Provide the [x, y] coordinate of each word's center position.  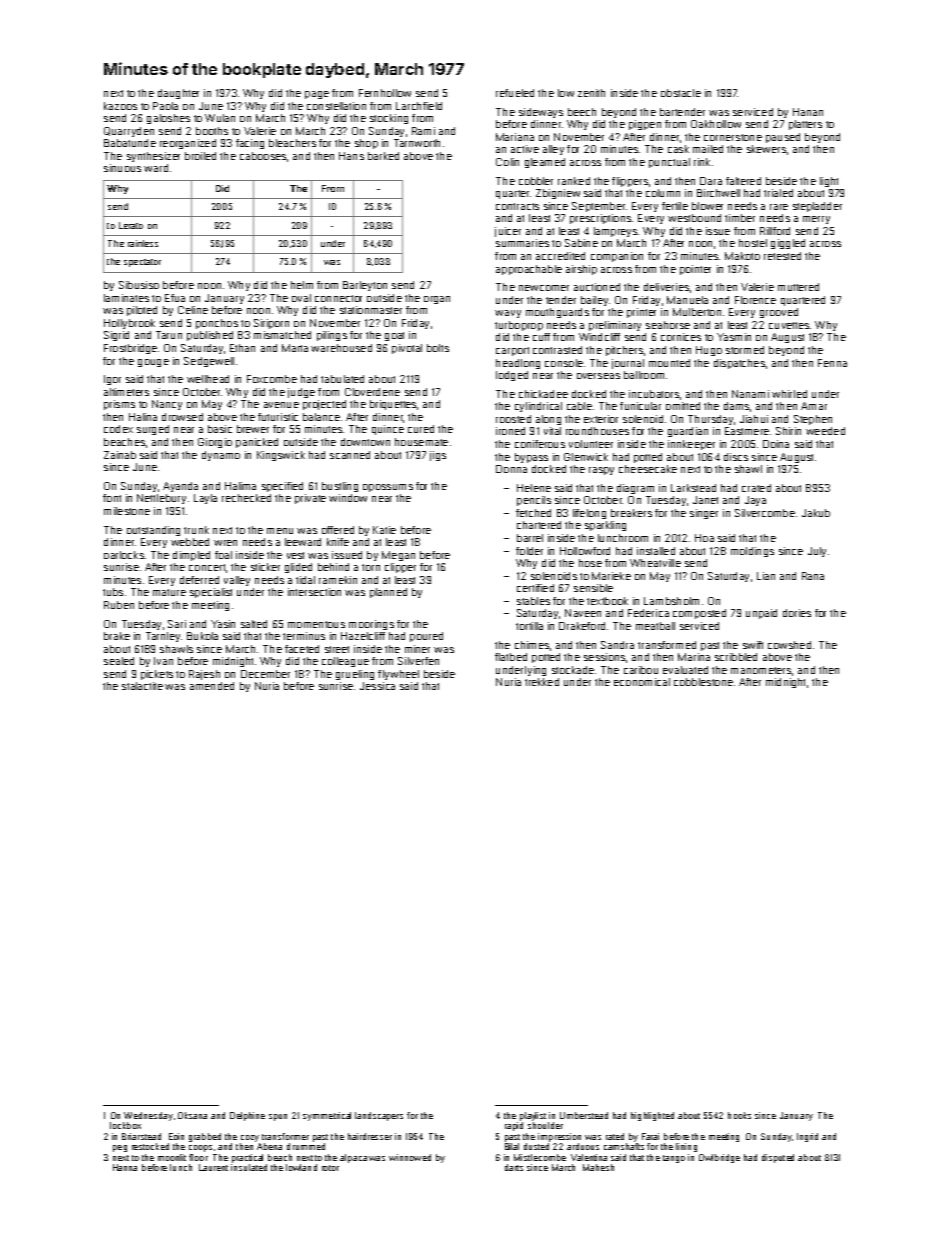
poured [426, 637]
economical [642, 682]
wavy [508, 314]
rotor [330, 1168]
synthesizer [153, 157]
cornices [681, 337]
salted [254, 624]
